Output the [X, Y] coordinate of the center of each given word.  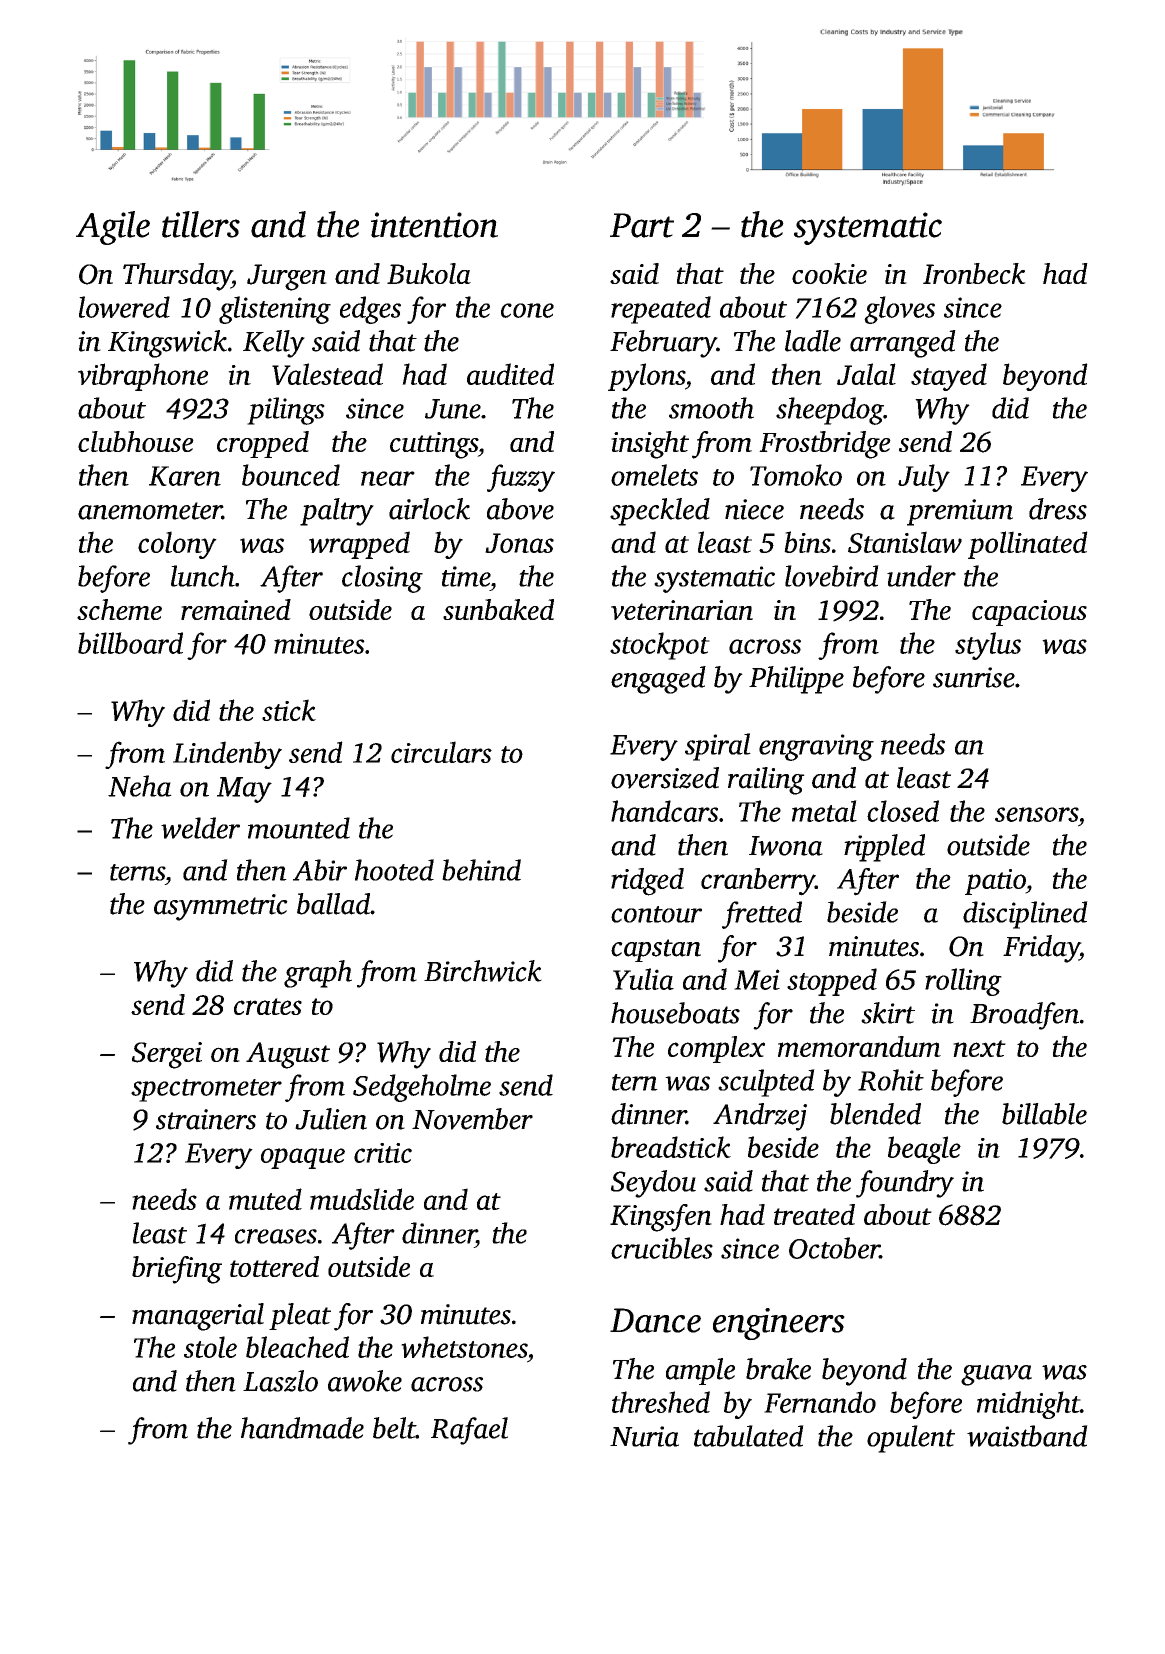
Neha [140, 786]
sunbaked [498, 609]
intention [434, 225]
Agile [113, 228]
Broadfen [1024, 1016]
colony [177, 545]
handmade [302, 1428]
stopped [832, 982]
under [921, 576]
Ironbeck [974, 273]
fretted [762, 915]
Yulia [643, 979]
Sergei [167, 1055]
